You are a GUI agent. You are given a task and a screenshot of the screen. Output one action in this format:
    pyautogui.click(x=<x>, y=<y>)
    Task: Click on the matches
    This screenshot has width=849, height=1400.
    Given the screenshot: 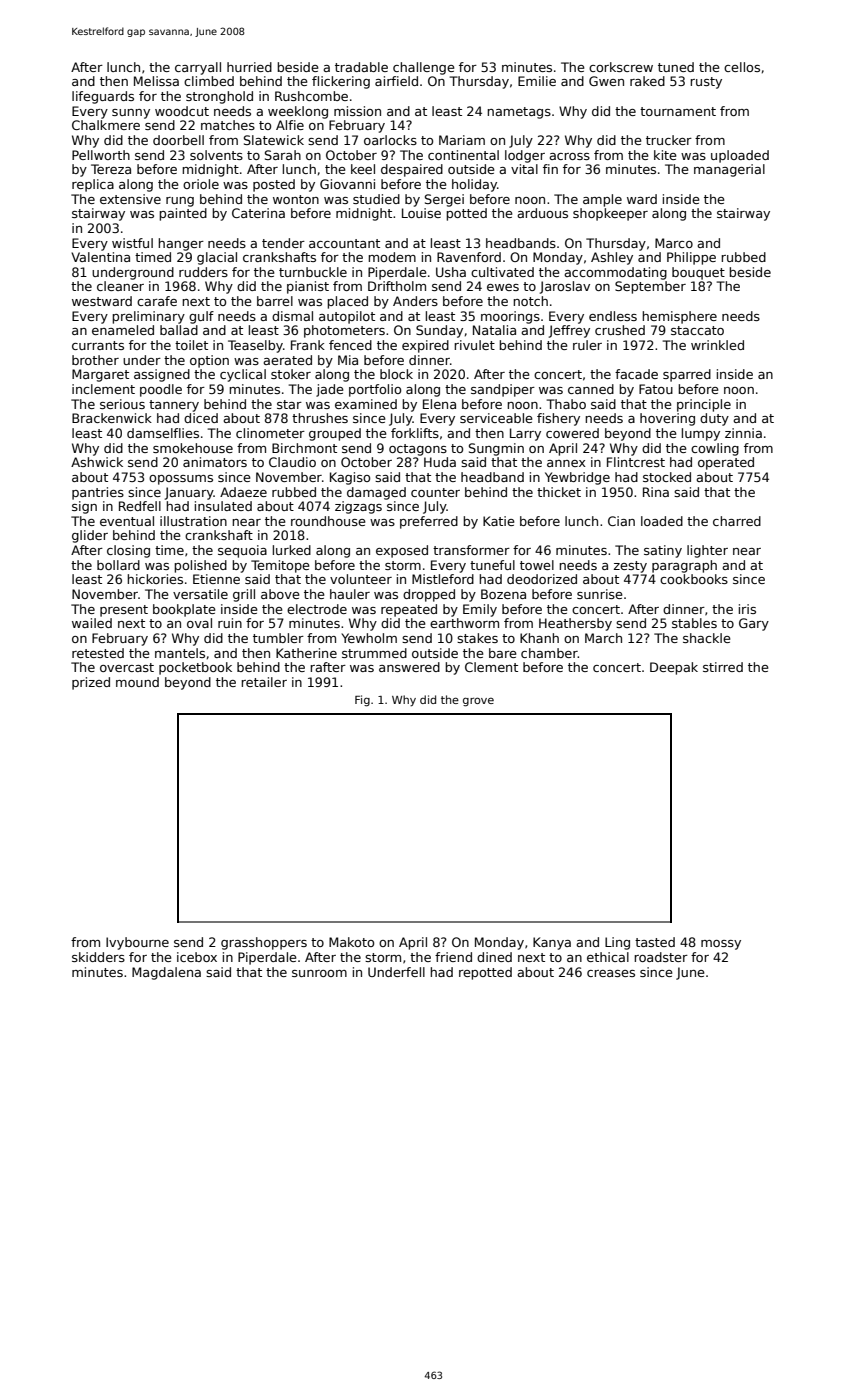 What is the action you would take?
    pyautogui.click(x=228, y=125)
